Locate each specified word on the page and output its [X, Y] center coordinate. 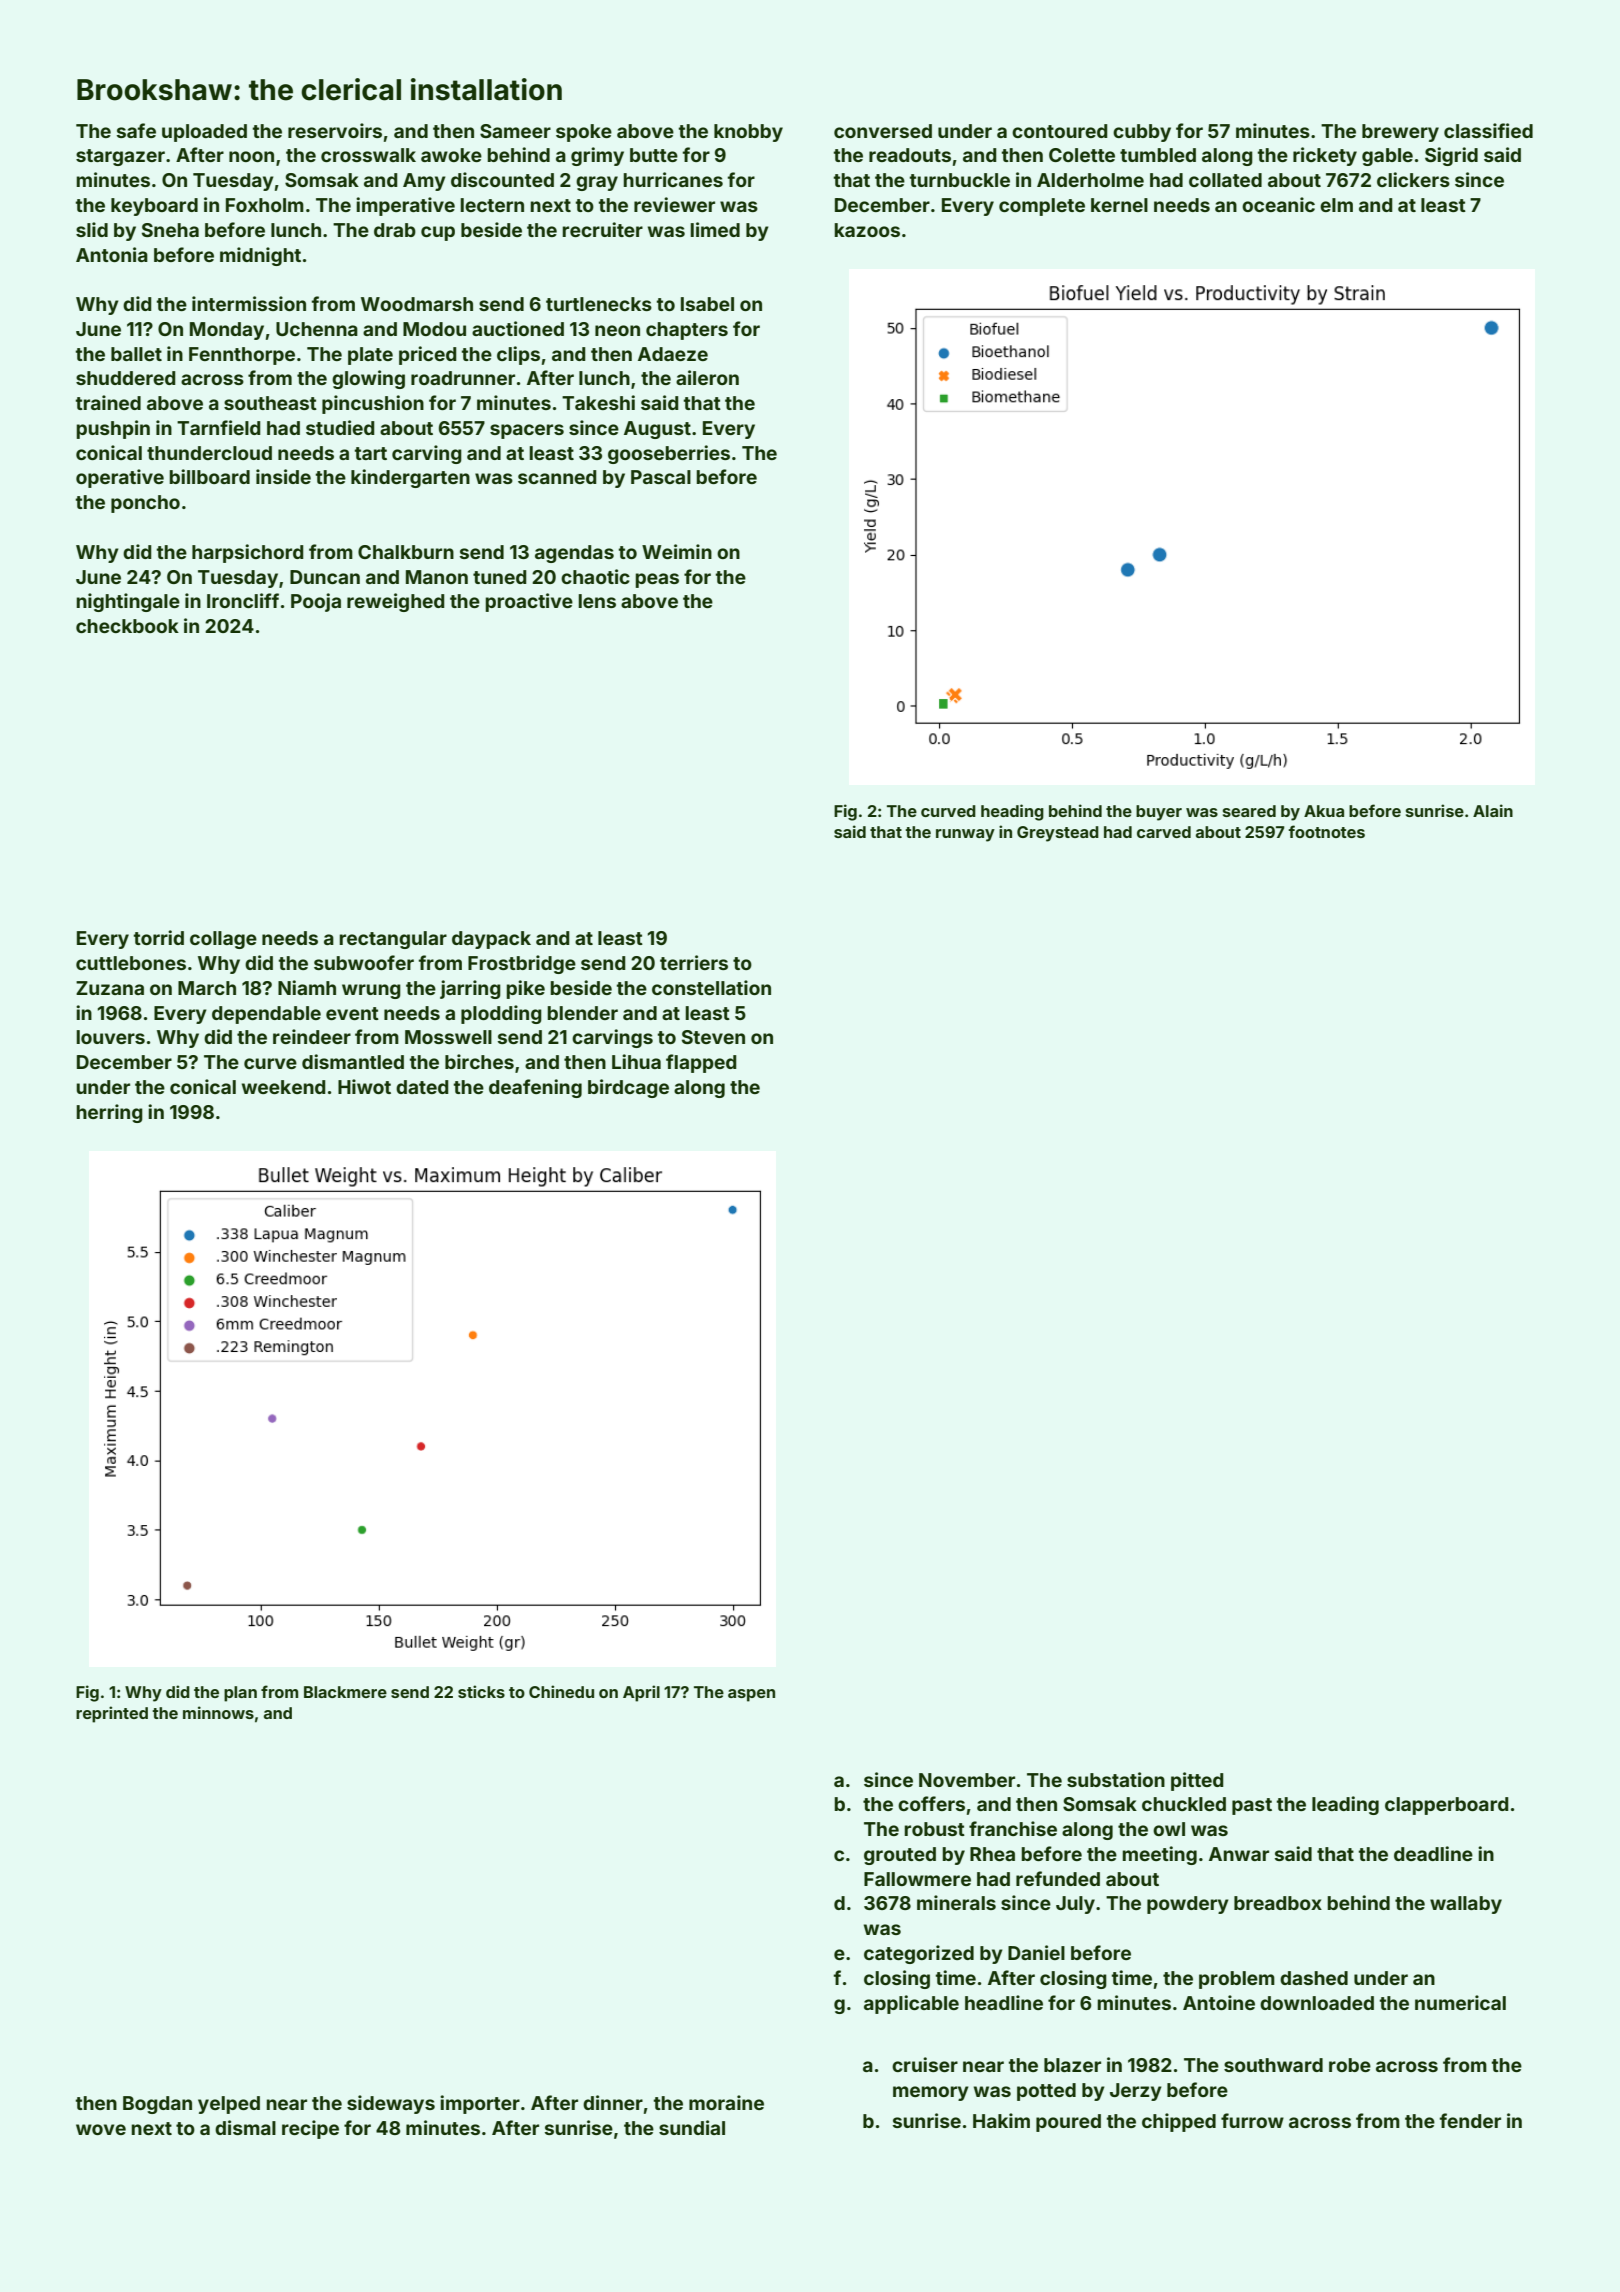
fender [1470, 2120]
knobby [748, 133]
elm [1336, 205]
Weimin [677, 551]
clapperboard [1446, 1806]
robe [1350, 2065]
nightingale [128, 602]
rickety [1325, 156]
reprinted [112, 1714]
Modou [434, 329]
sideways [391, 2104]
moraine [726, 2102]
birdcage [628, 1088]
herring [110, 1113]
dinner [613, 2102]
